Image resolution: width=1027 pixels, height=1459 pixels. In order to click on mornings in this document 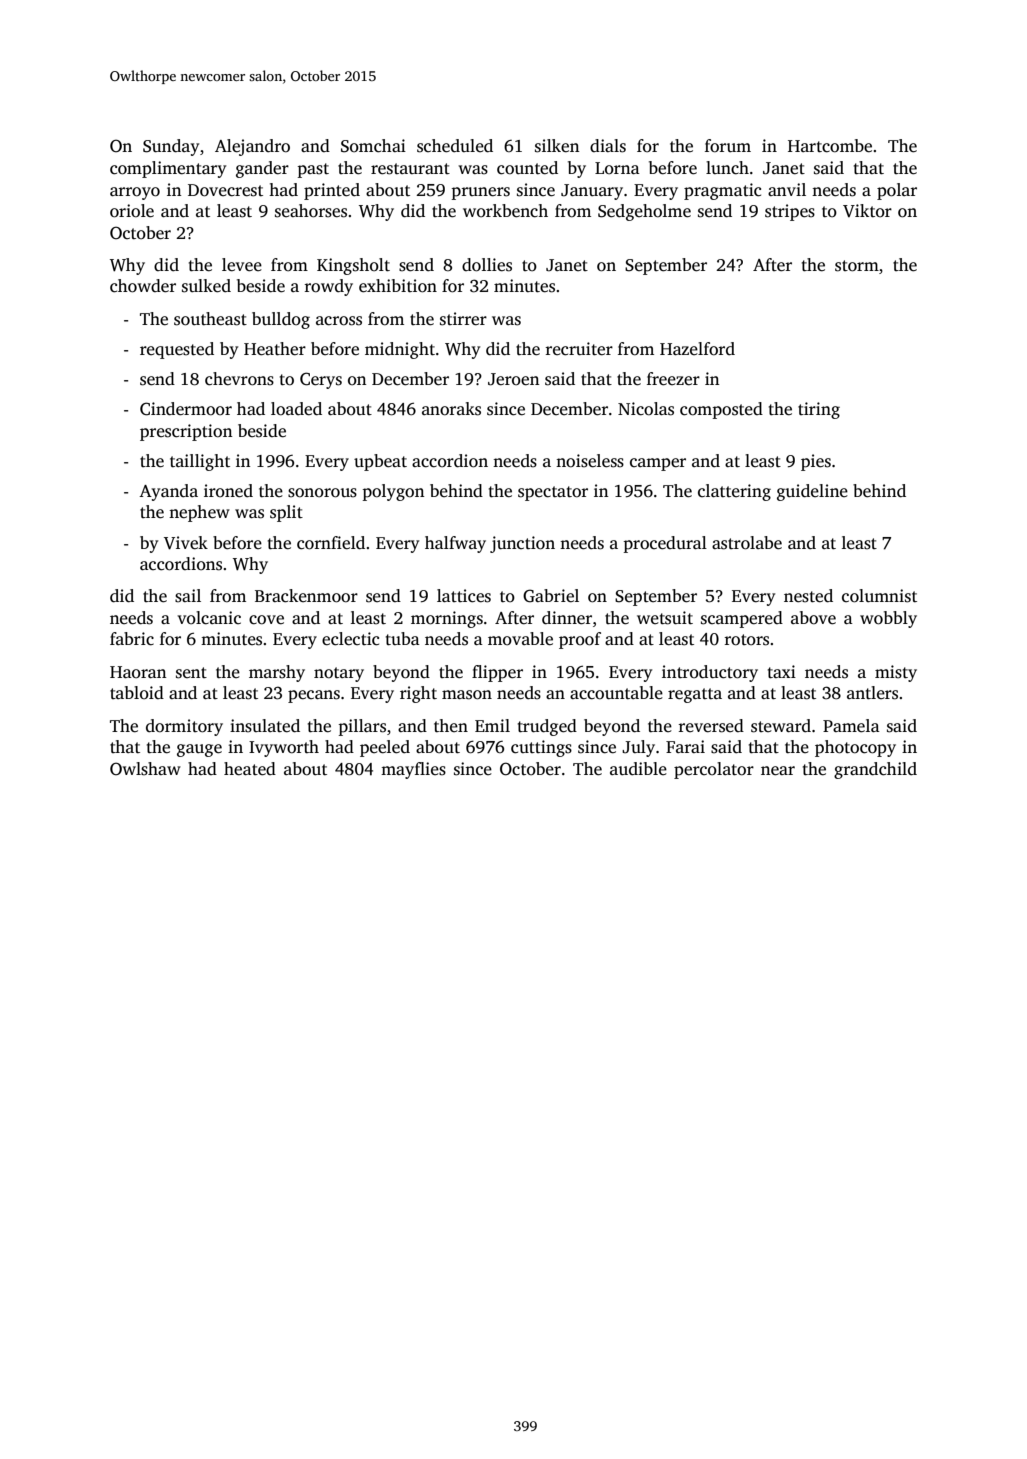, I will do `click(447, 619)`.
